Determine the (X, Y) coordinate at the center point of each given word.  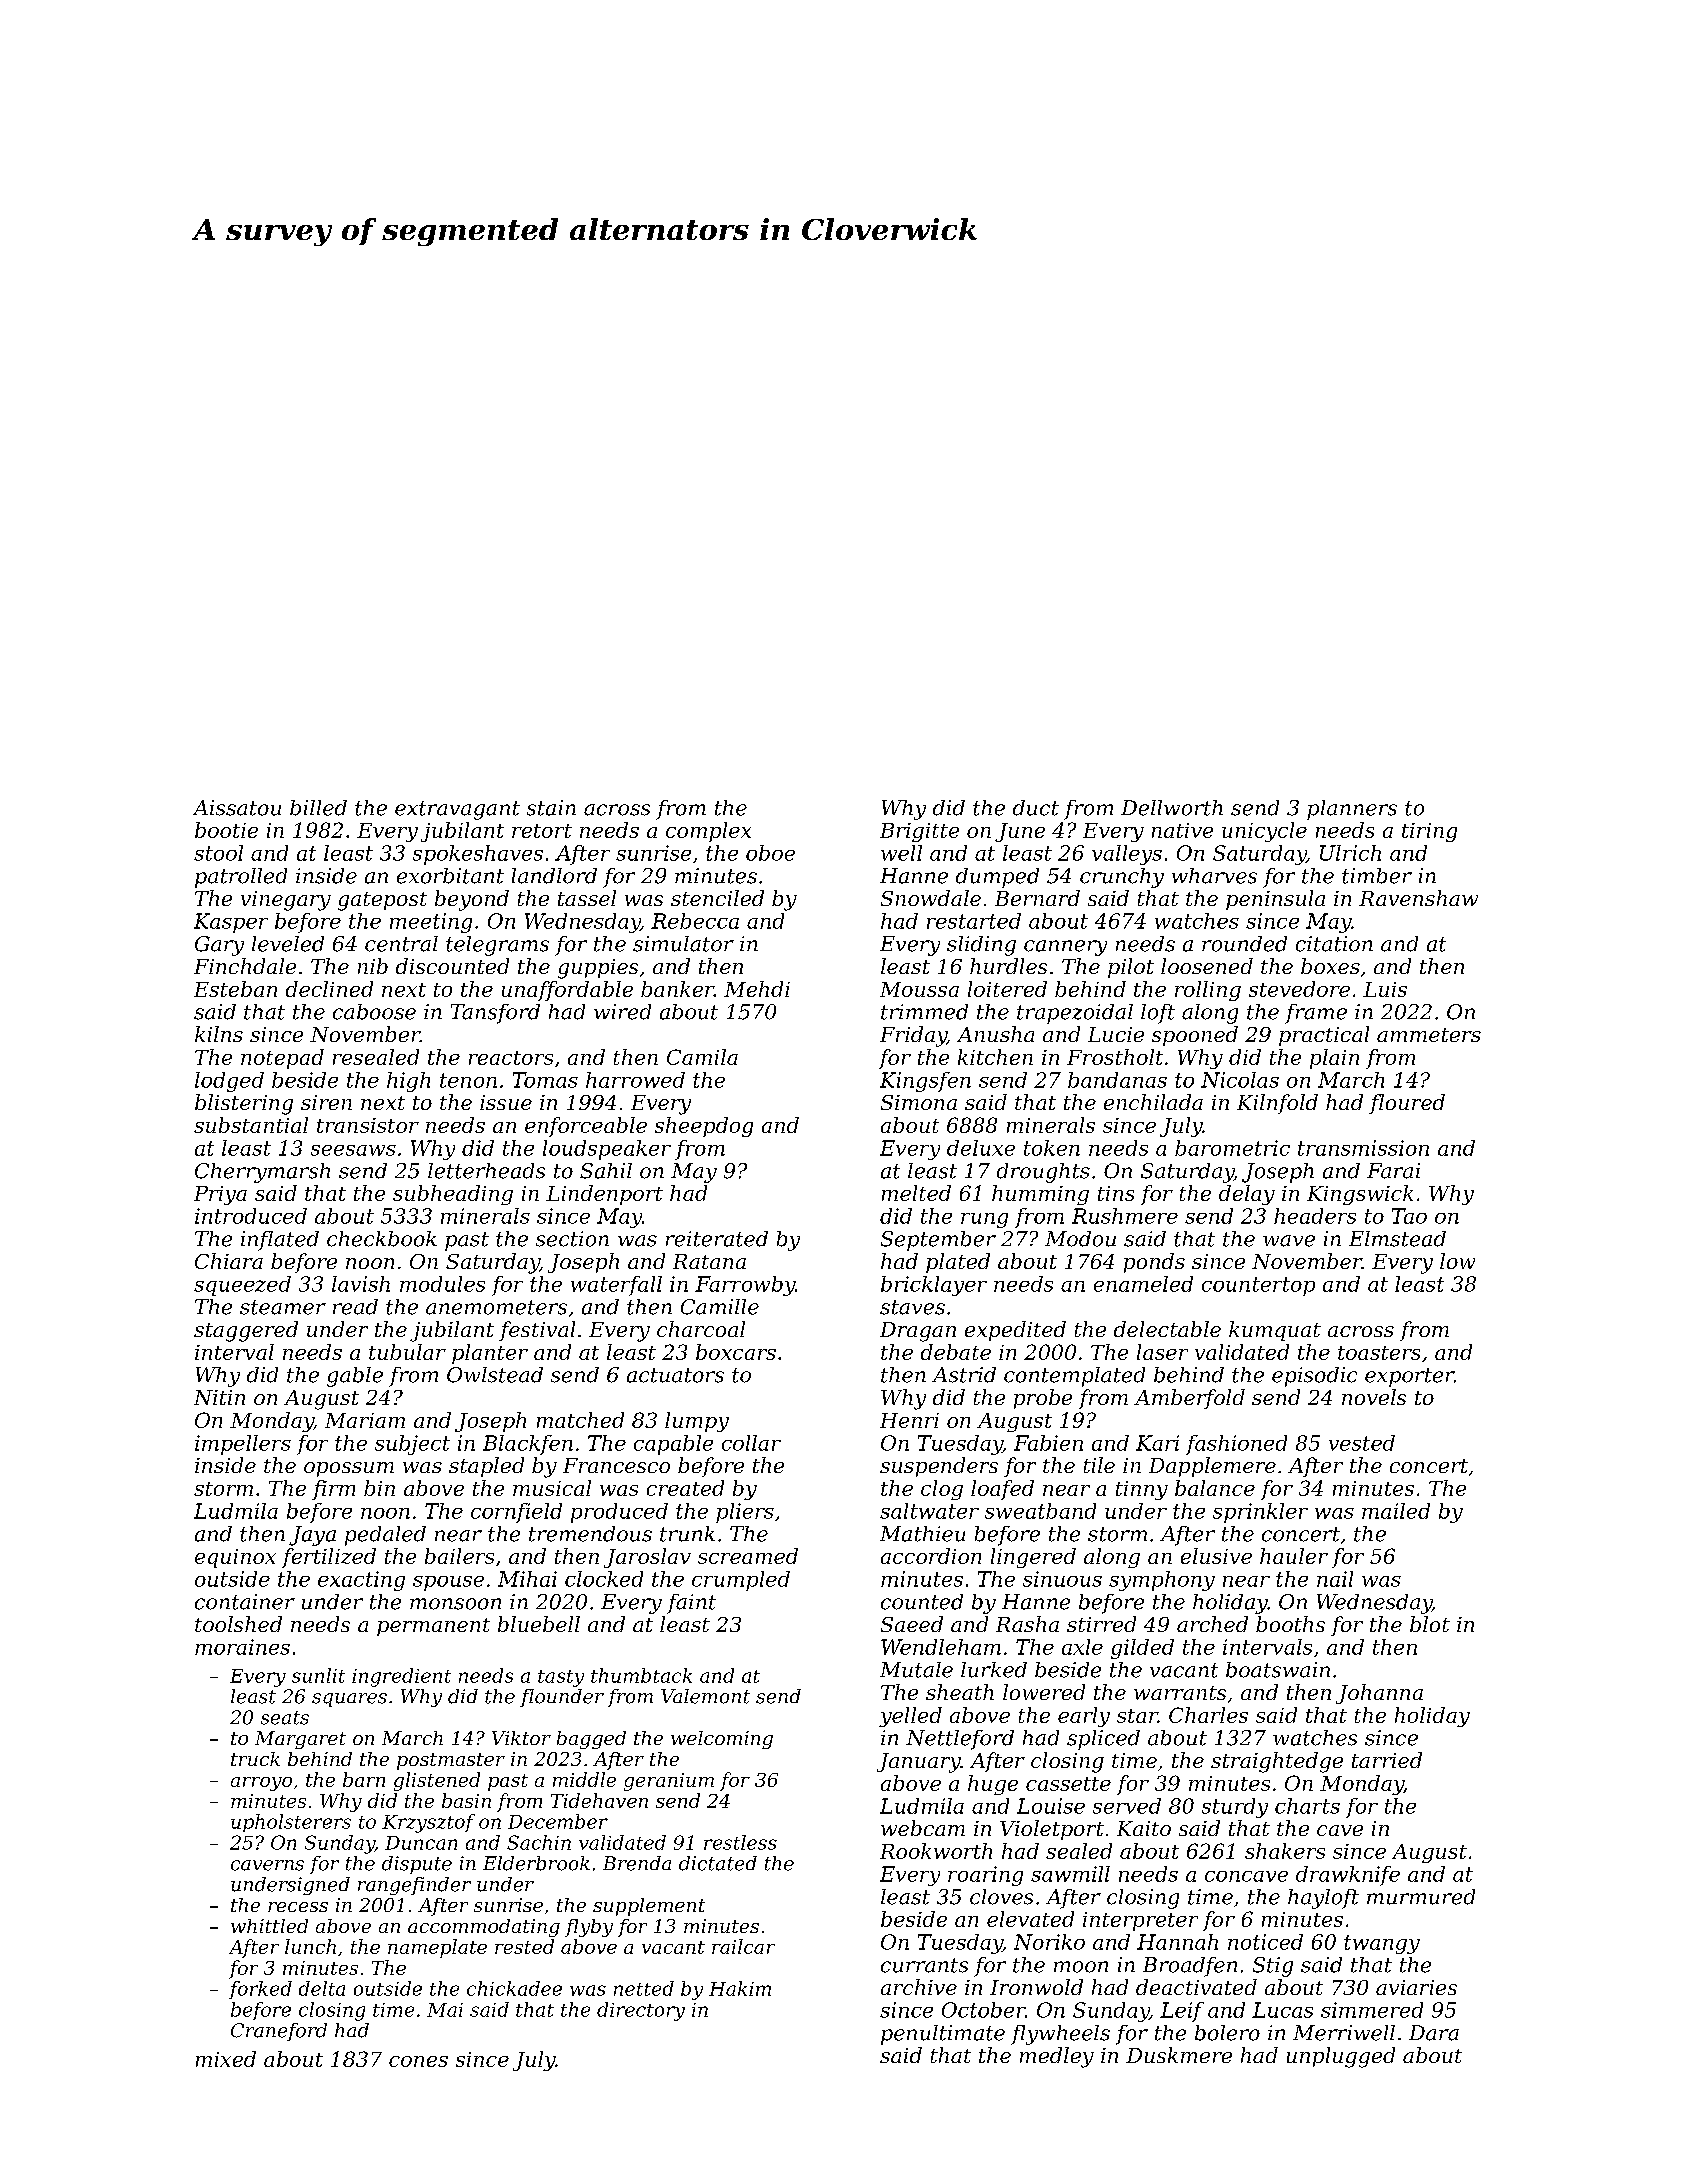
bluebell (539, 1624)
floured (1407, 1104)
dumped (997, 878)
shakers (1285, 1851)
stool (218, 853)
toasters (1379, 1353)
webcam (923, 1828)
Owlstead (495, 1375)
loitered (1007, 989)
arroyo (261, 1784)
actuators (675, 1375)
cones (418, 2061)
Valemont (705, 1696)
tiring (1429, 832)
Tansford (495, 1014)
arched (1212, 1624)
